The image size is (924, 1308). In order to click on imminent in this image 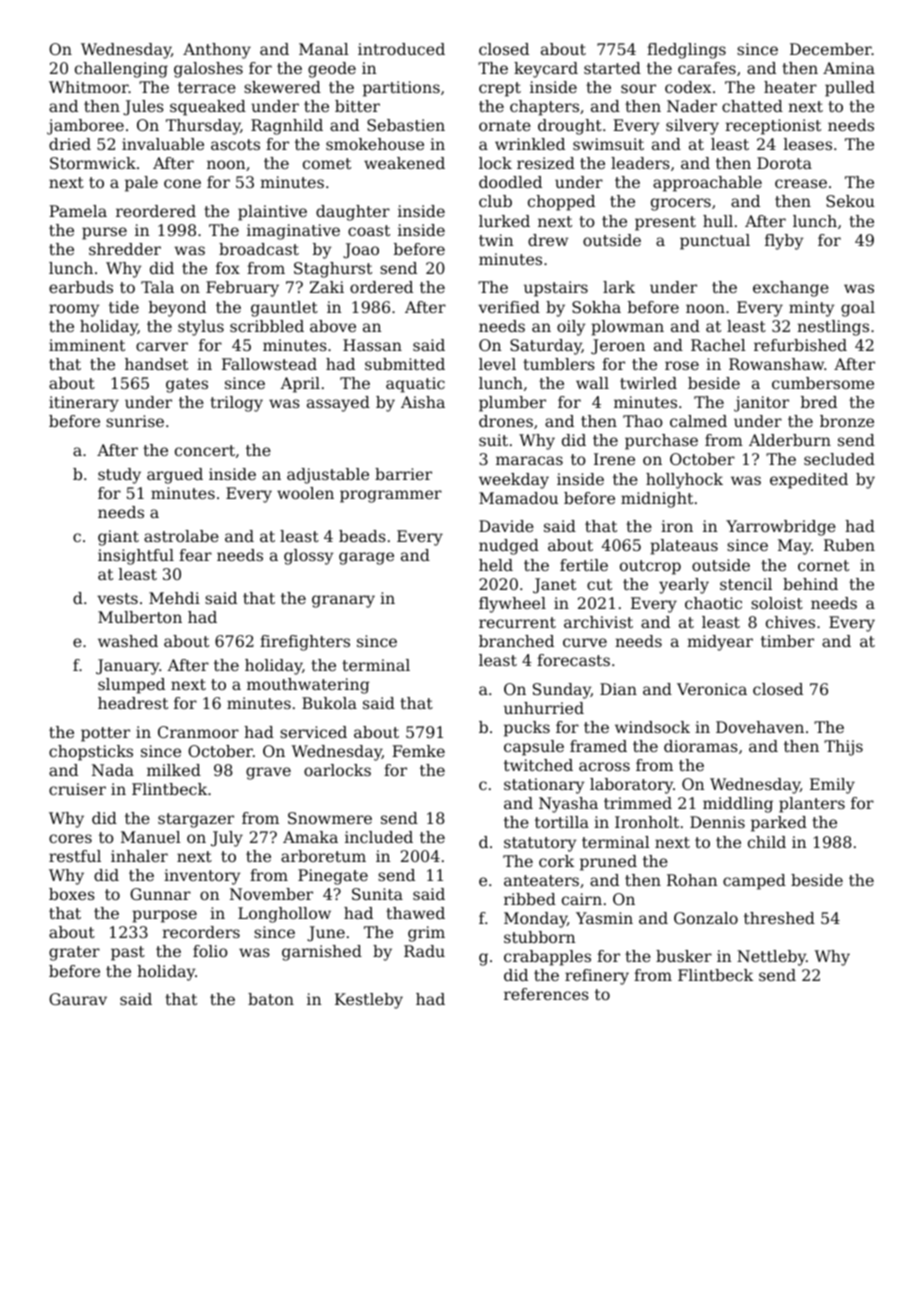, I will do `click(87, 345)`.
